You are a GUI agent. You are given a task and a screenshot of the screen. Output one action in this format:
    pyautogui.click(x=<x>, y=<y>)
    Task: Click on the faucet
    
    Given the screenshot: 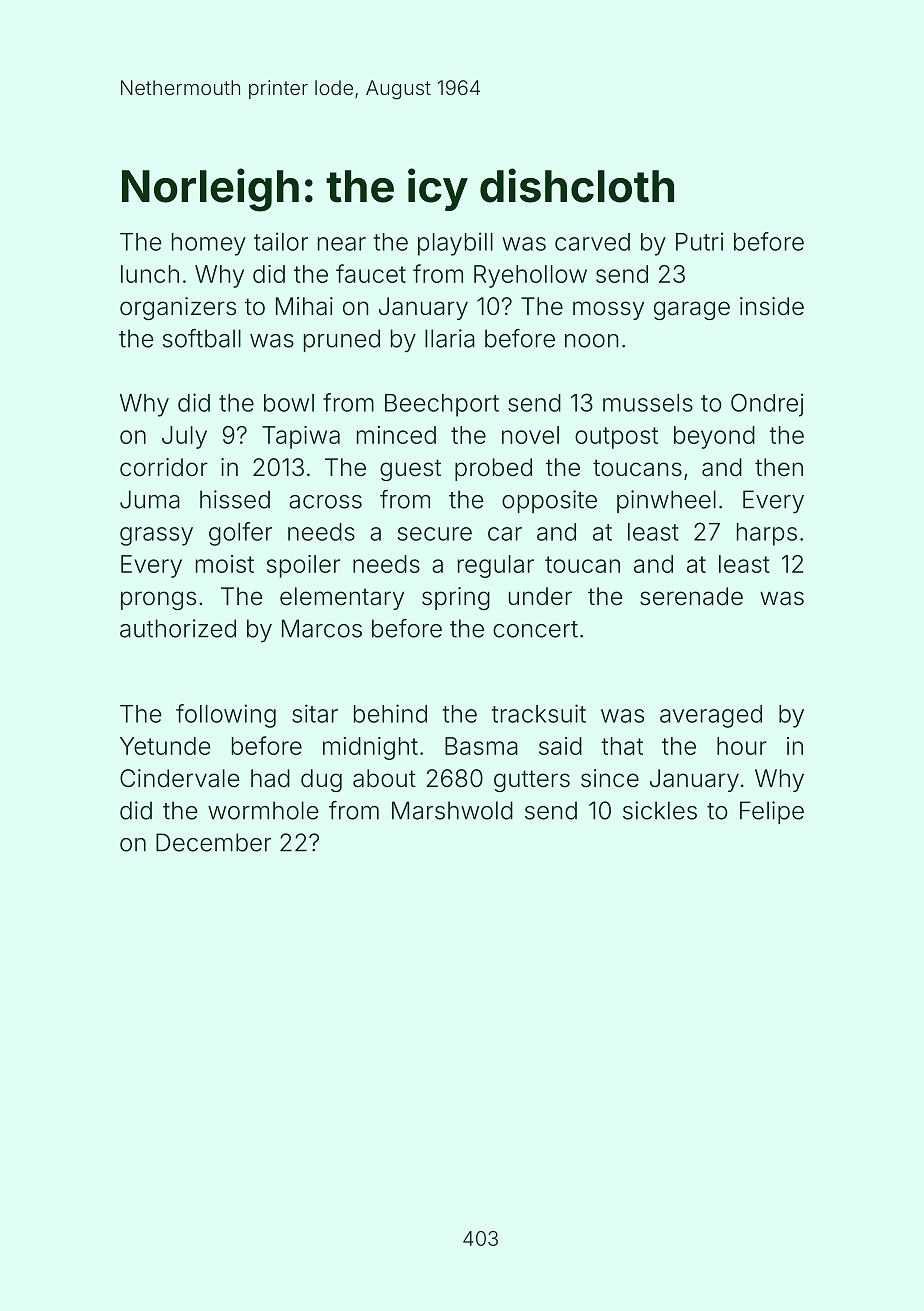 What is the action you would take?
    pyautogui.click(x=371, y=273)
